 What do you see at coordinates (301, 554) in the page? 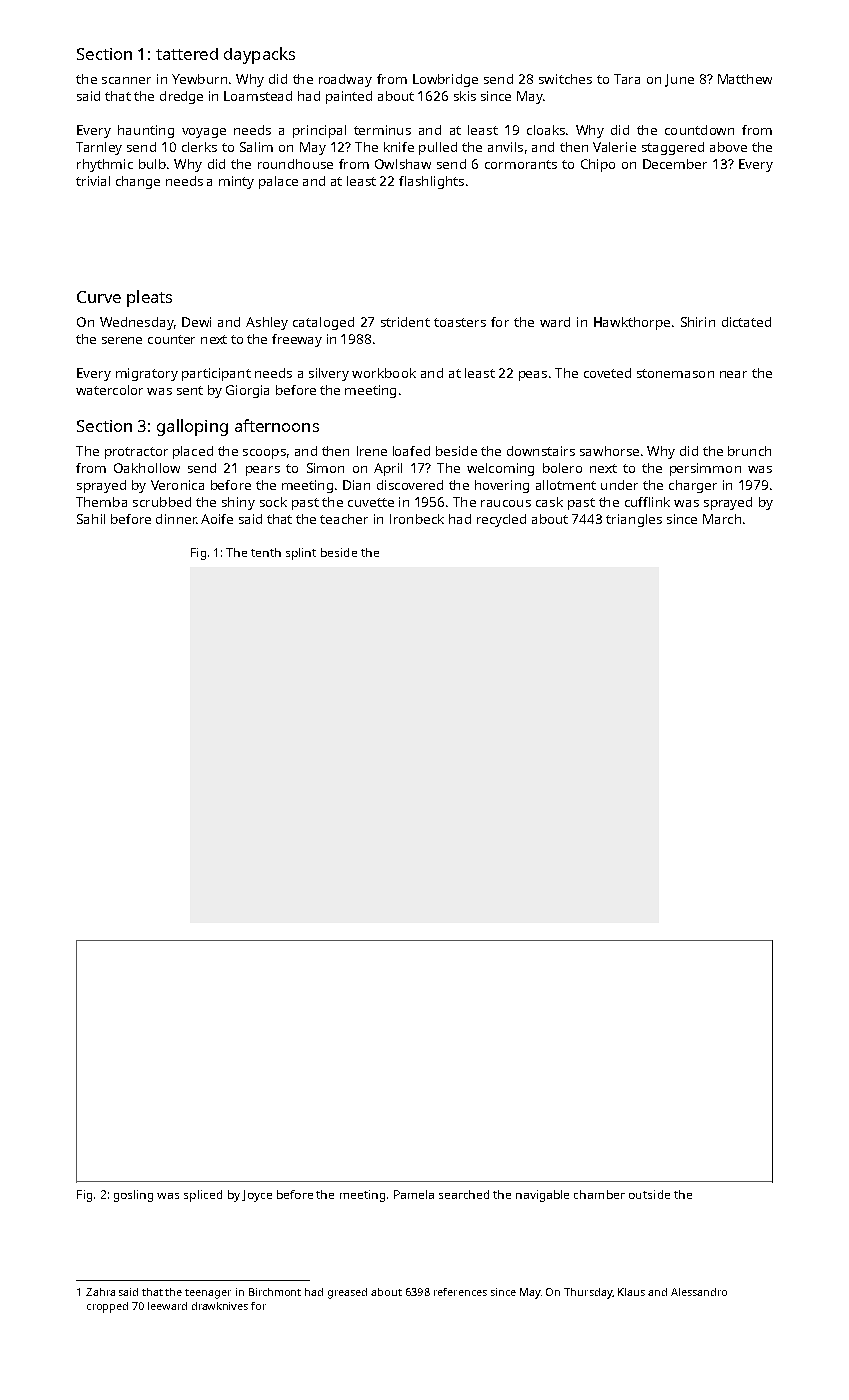
I see `splint` at bounding box center [301, 554].
